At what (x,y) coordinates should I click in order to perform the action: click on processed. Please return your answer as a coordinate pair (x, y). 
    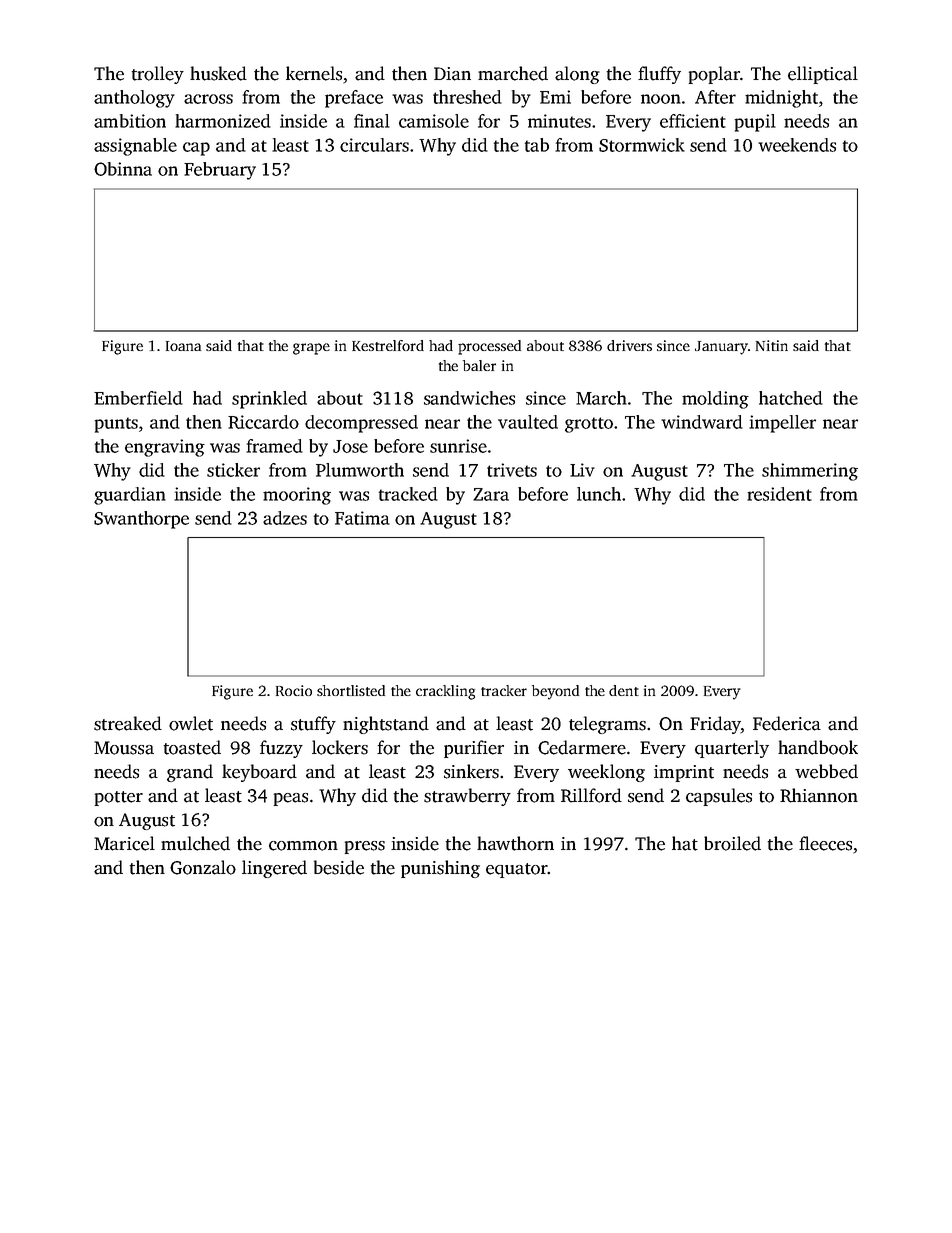
    Looking at the image, I should click on (489, 347).
